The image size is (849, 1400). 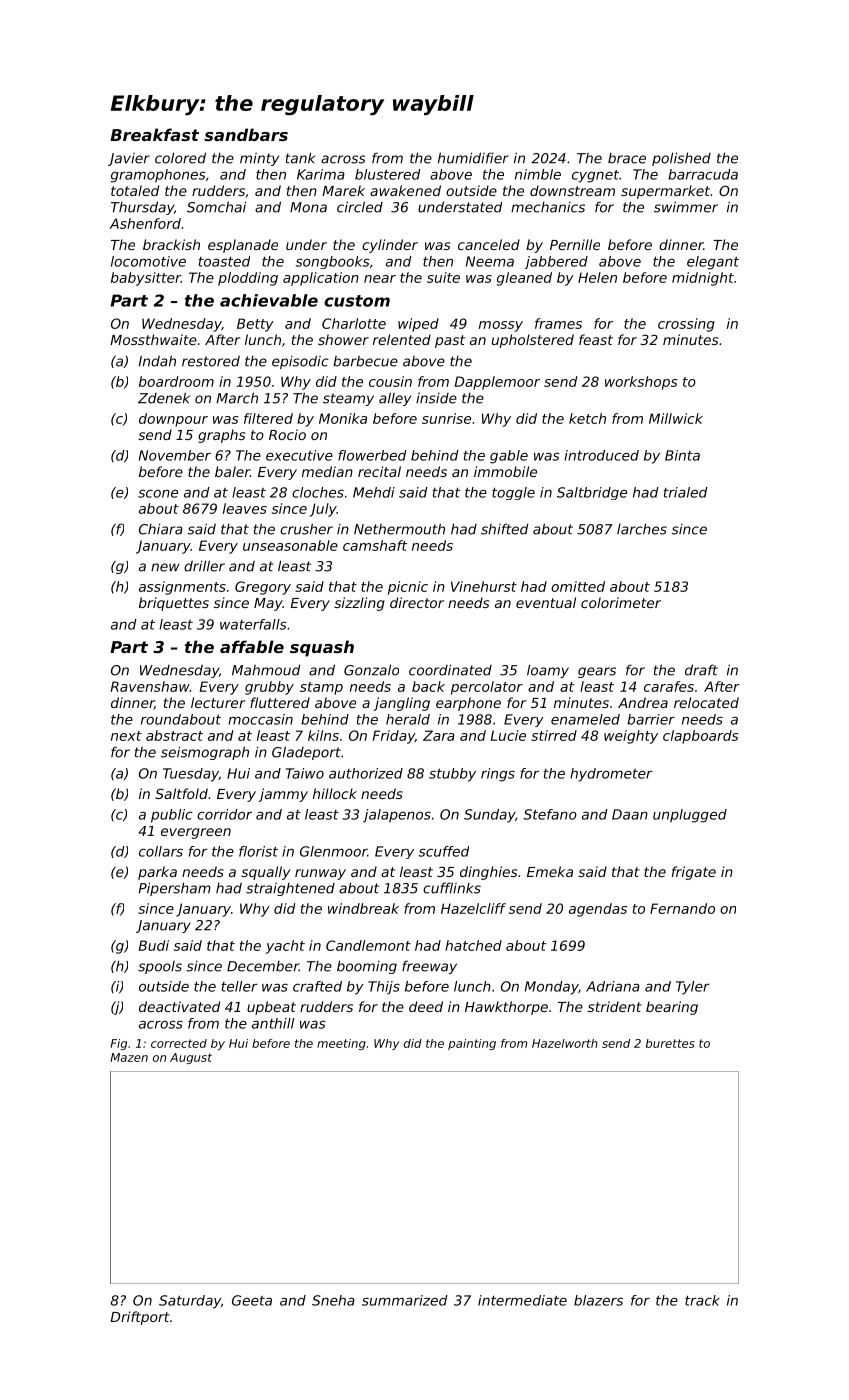 I want to click on Fernando, so click(x=682, y=908).
